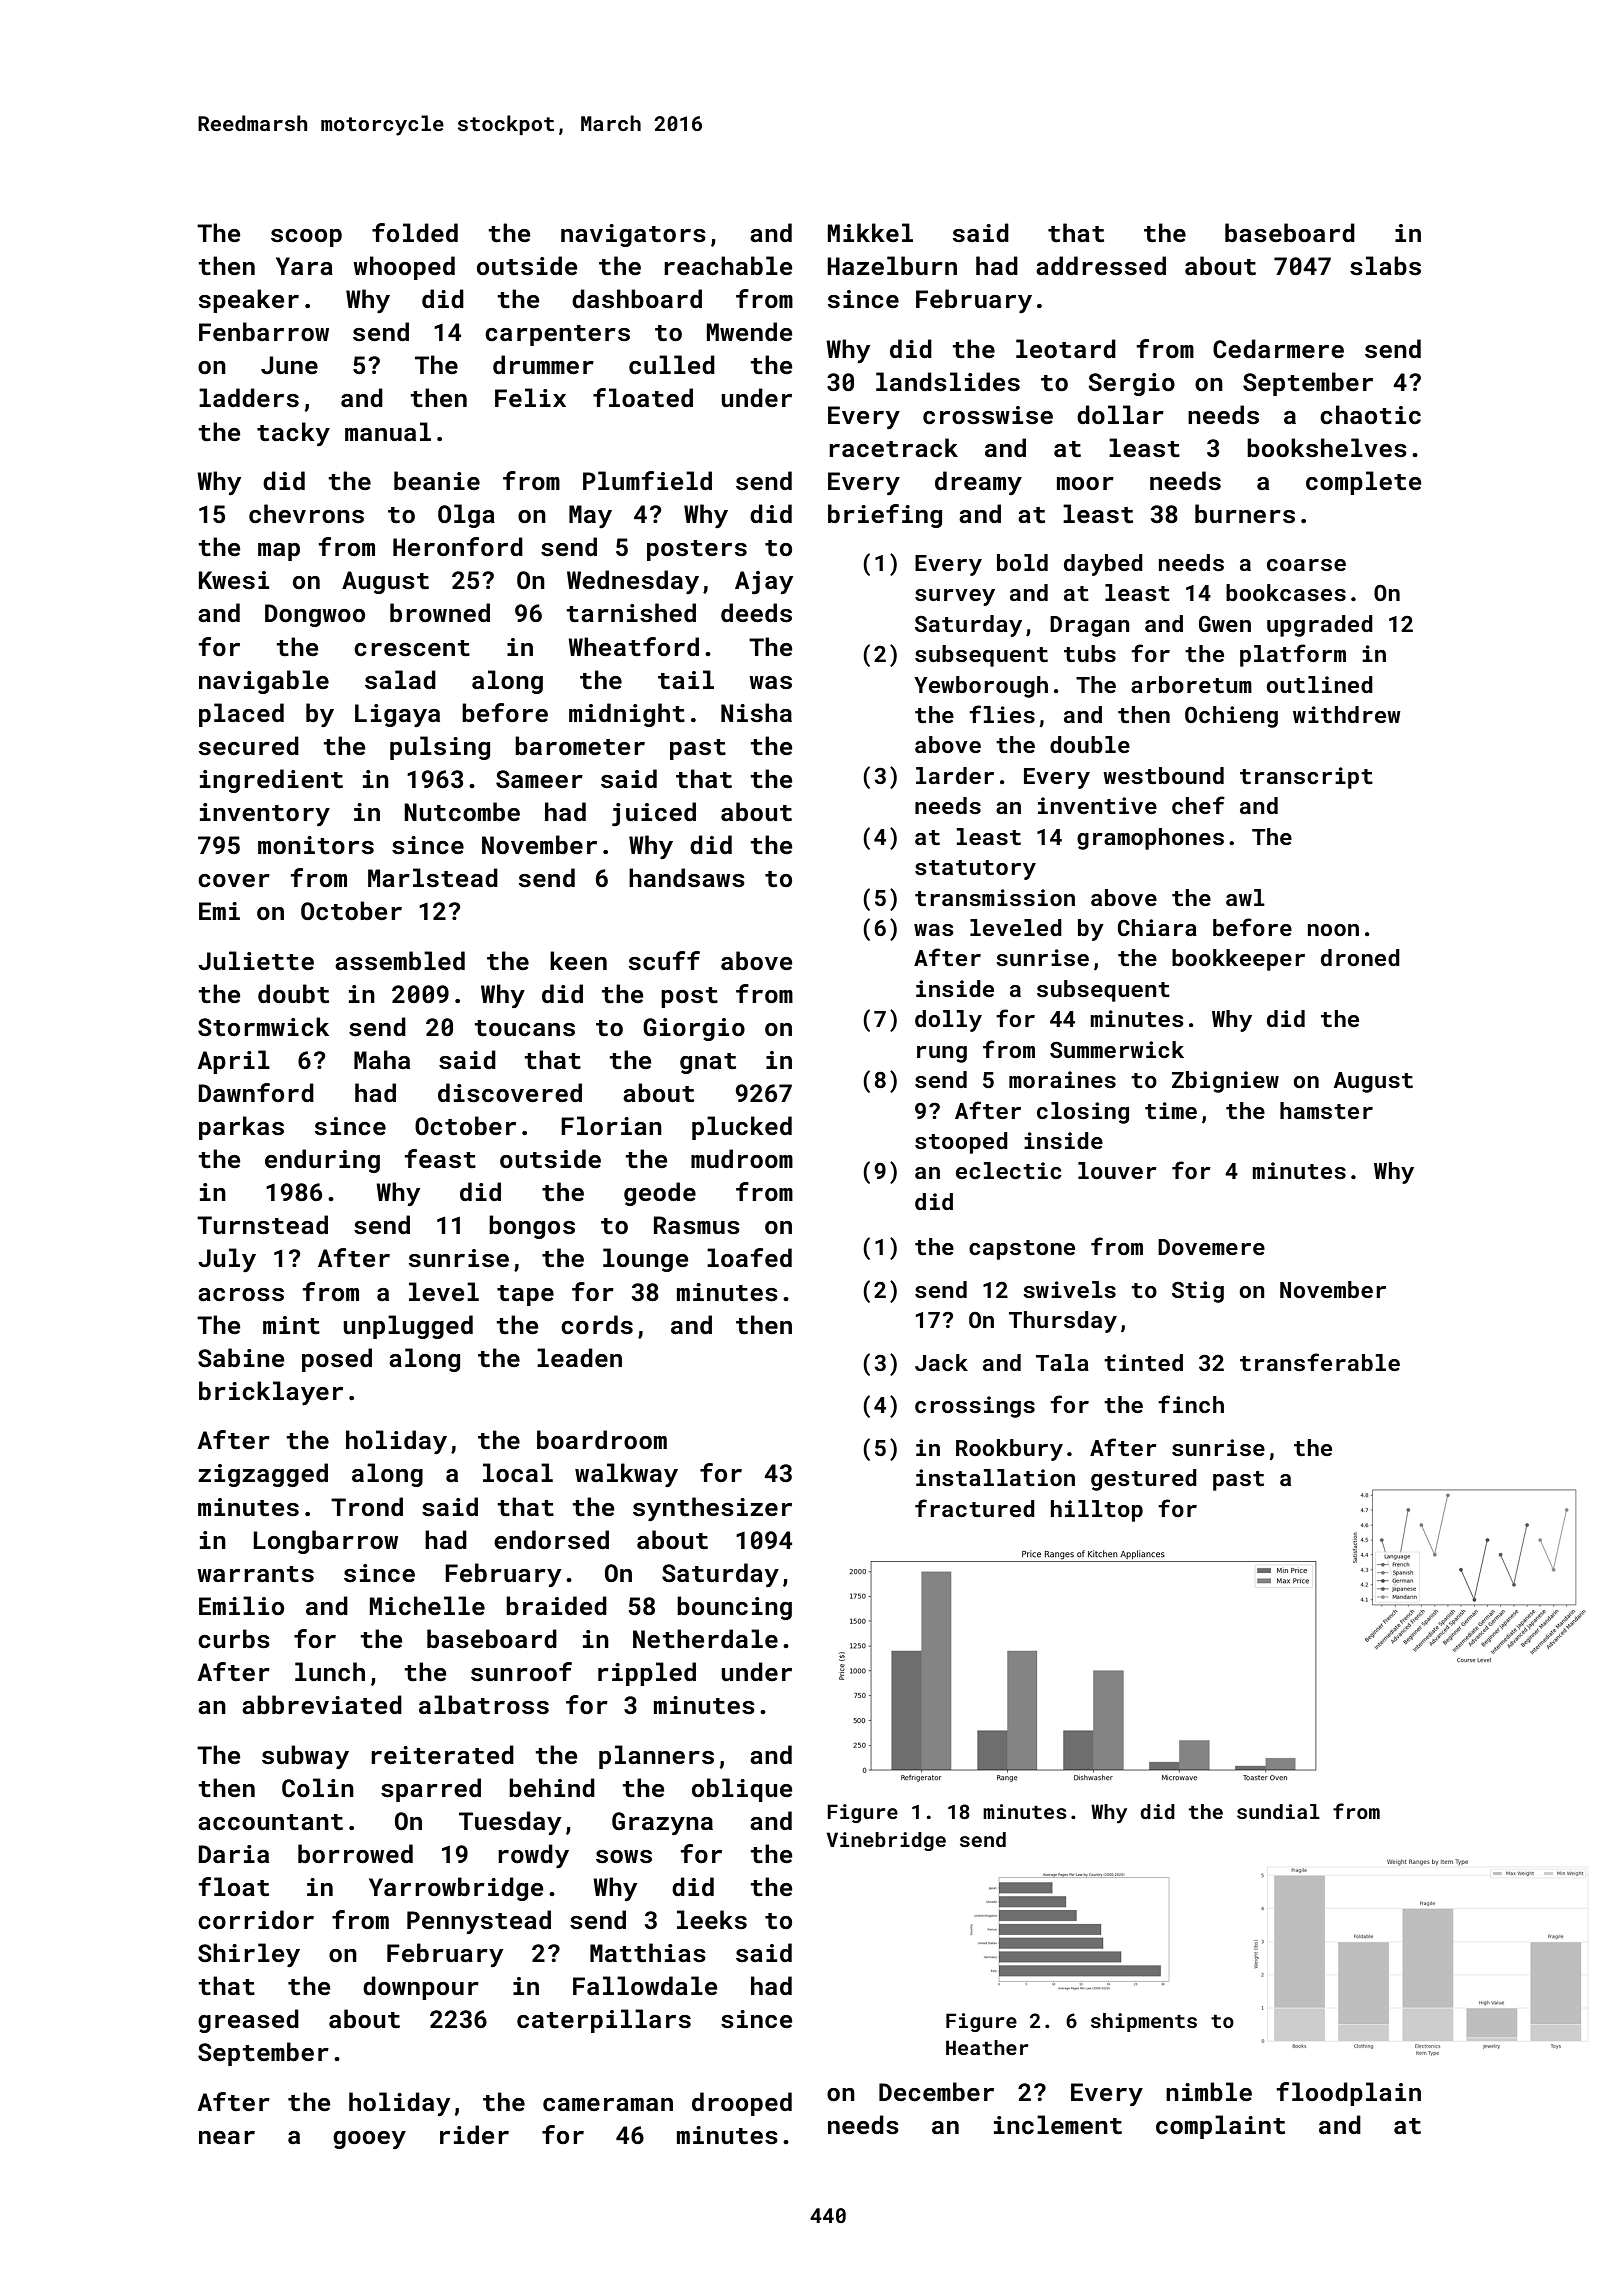 This screenshot has height=2292, width=1620. What do you see at coordinates (886, 1841) in the screenshot?
I see `Vinebridge` at bounding box center [886, 1841].
